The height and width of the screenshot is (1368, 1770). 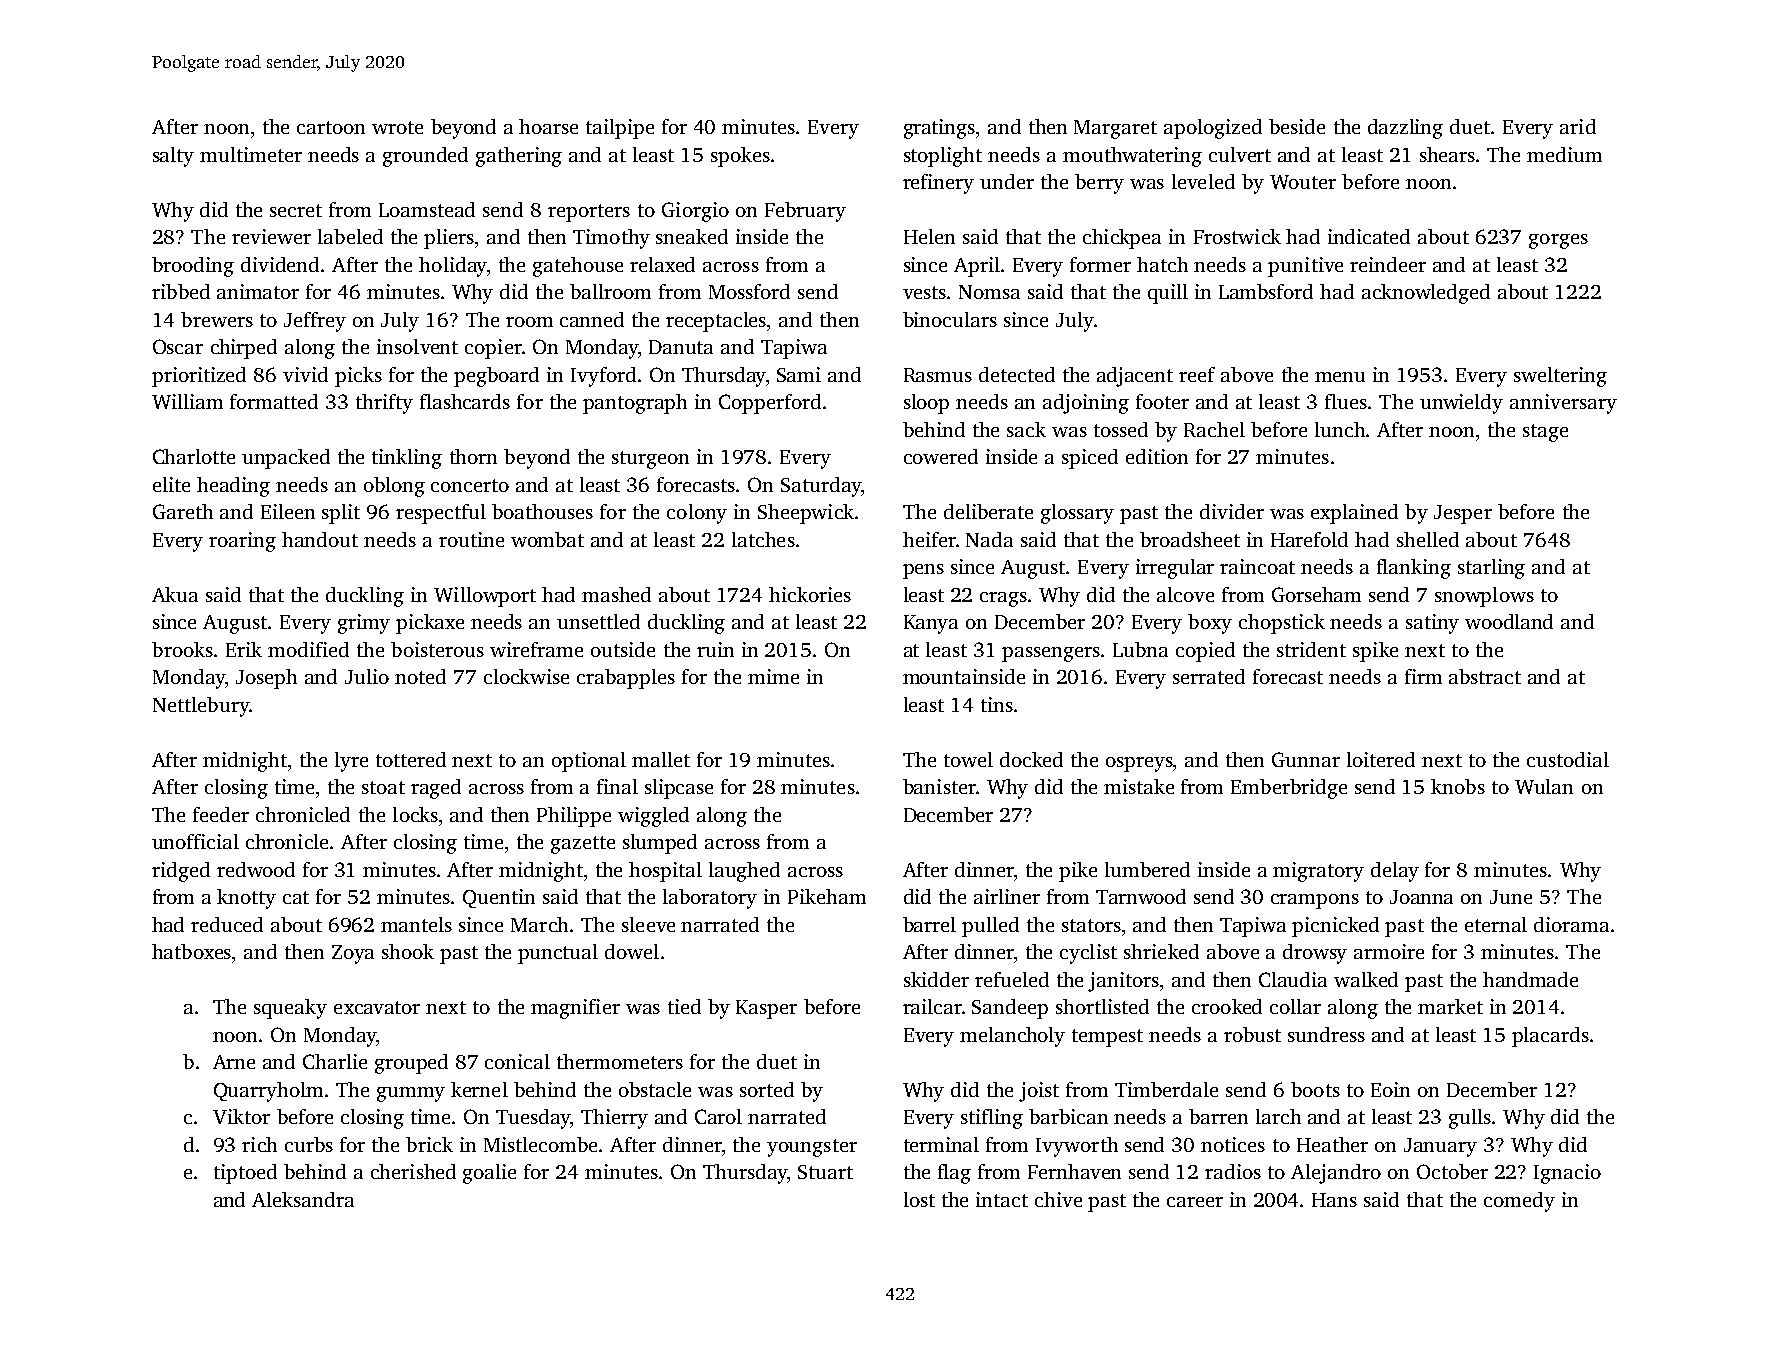 I want to click on brick, so click(x=429, y=1144).
